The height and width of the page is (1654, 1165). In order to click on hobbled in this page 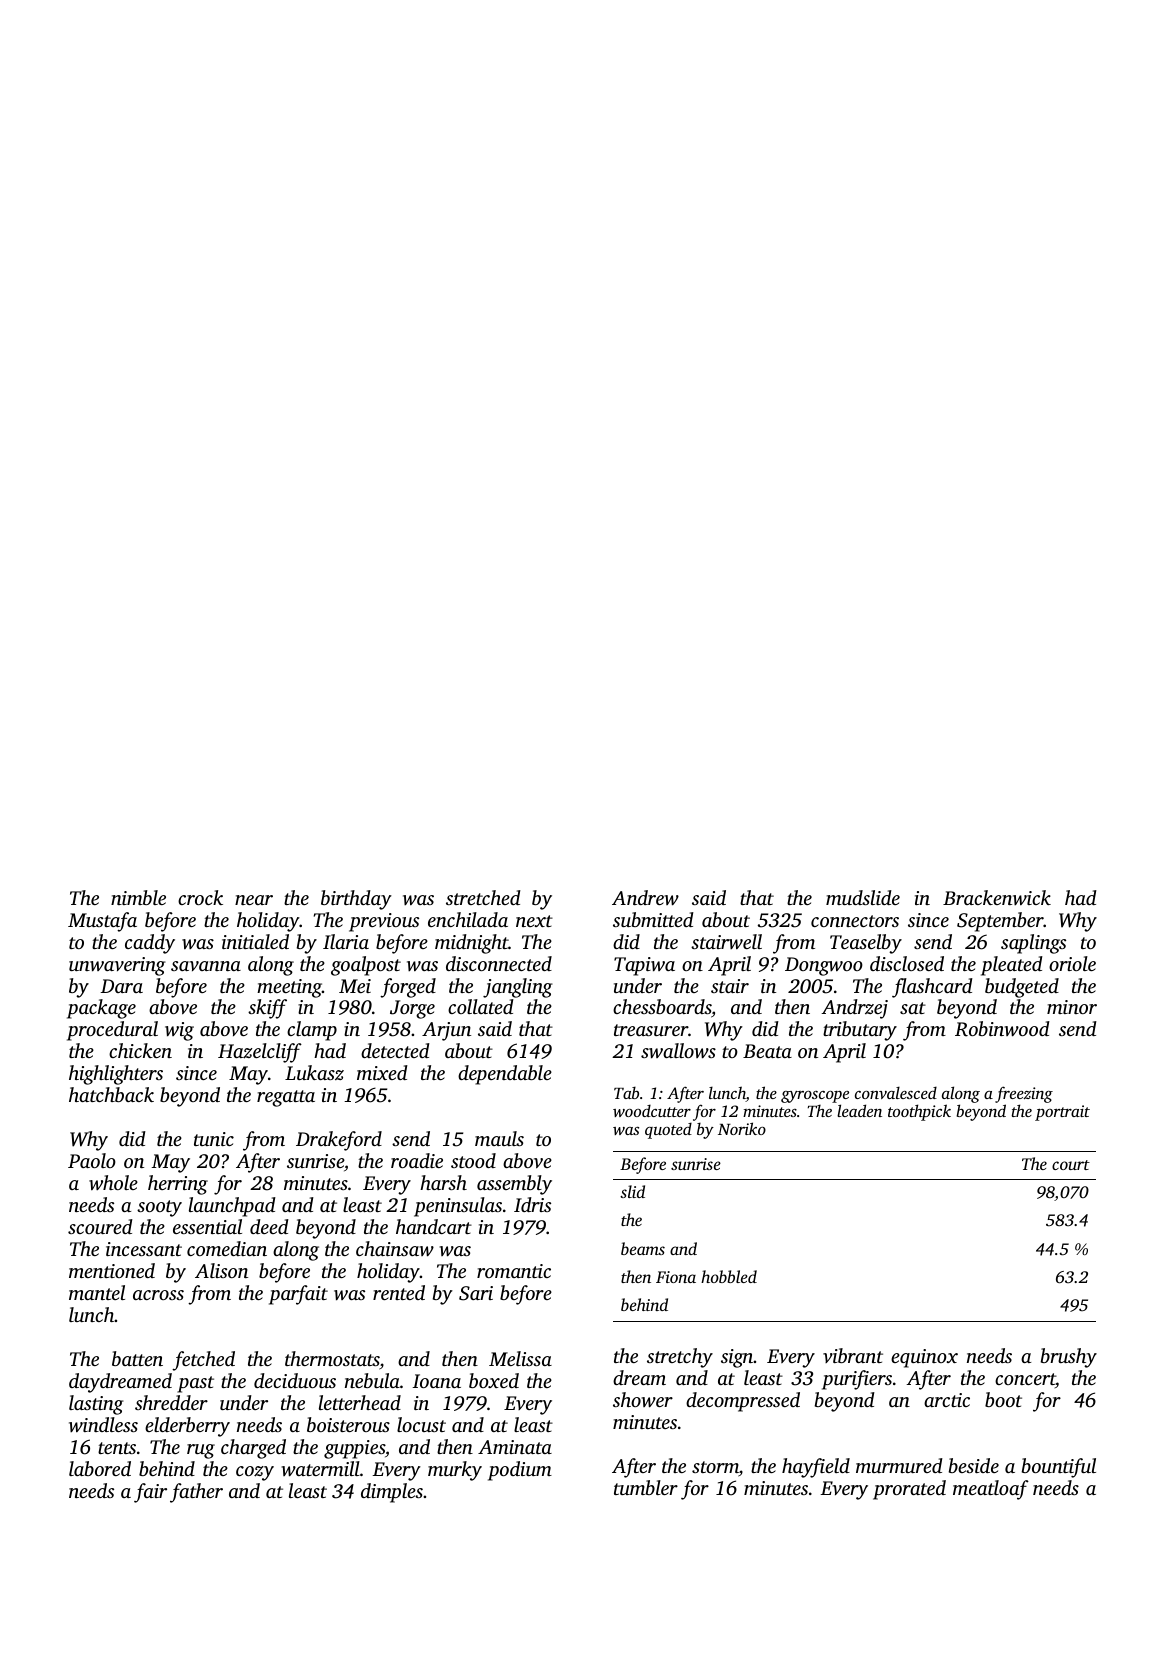, I will do `click(729, 1276)`.
